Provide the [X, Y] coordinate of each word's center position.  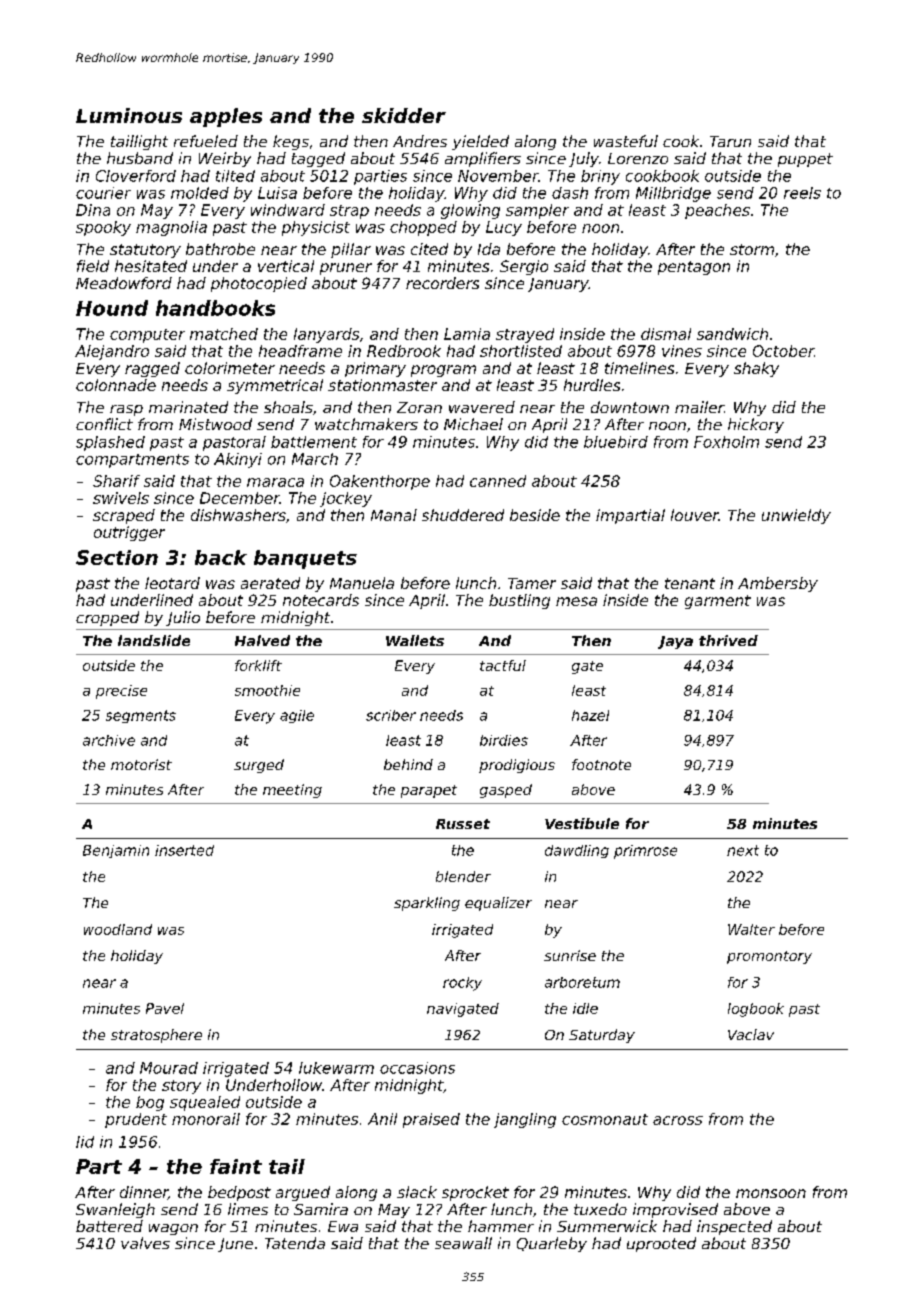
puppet [805, 160]
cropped [107, 618]
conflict [104, 424]
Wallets [415, 640]
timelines [639, 368]
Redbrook [404, 351]
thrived [728, 640]
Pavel [165, 1008]
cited [429, 249]
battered [109, 1226]
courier [103, 193]
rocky [462, 984]
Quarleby [552, 1244]
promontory [769, 957]
